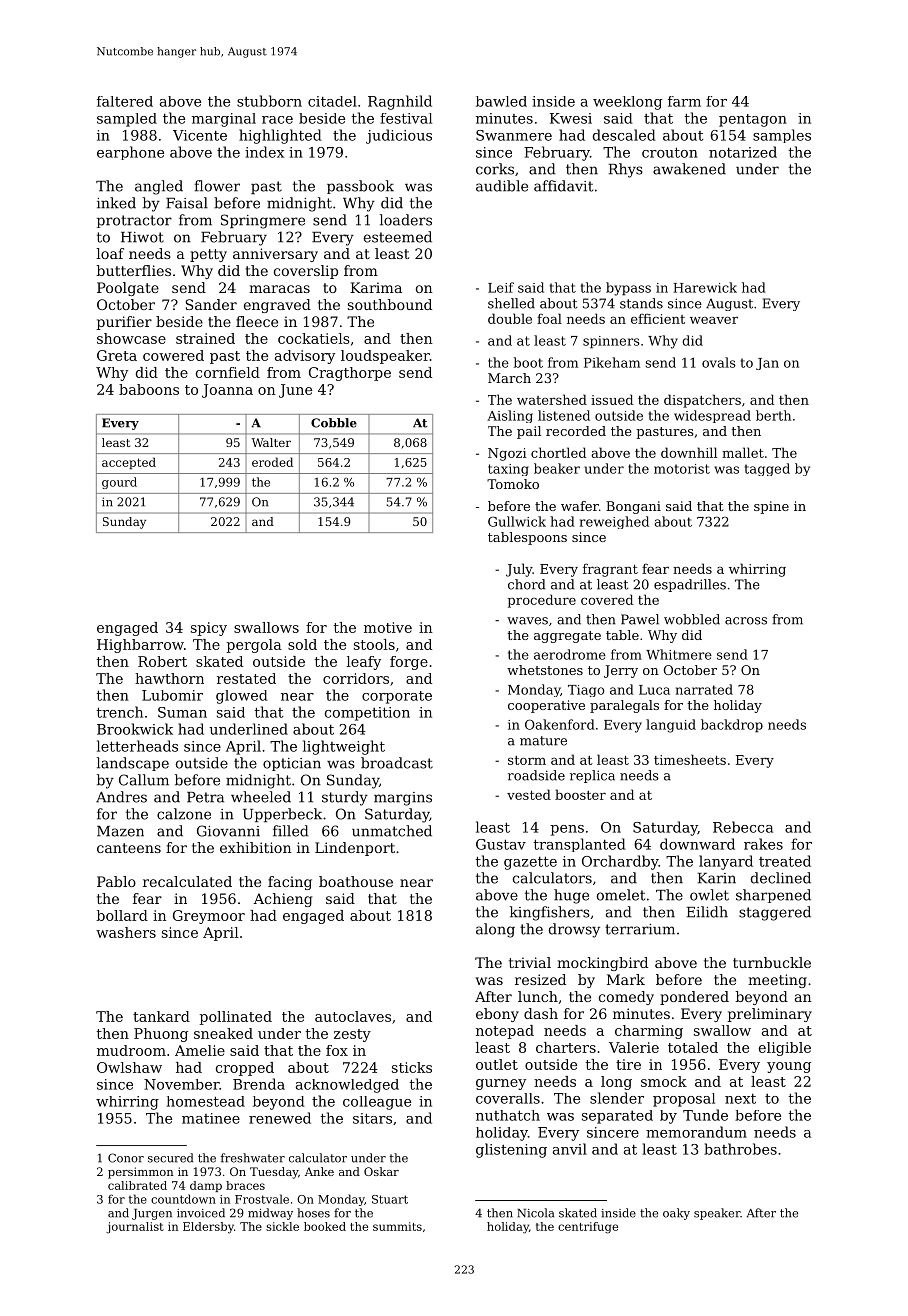 The width and height of the screenshot is (908, 1316). Describe the element at coordinates (501, 101) in the screenshot. I see `bawled` at that location.
